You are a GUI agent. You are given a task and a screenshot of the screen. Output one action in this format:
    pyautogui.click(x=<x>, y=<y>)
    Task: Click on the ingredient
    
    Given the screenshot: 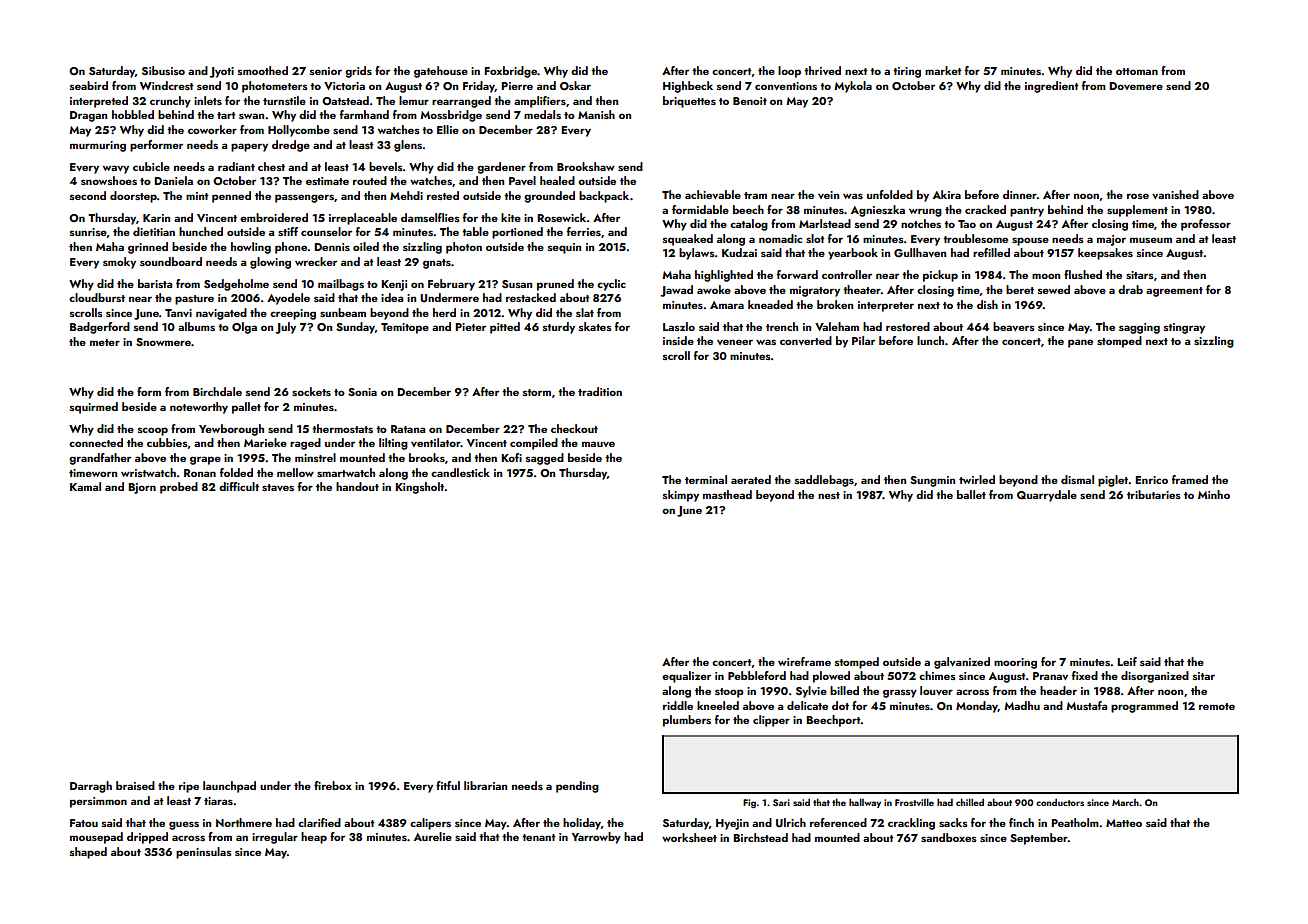 What is the action you would take?
    pyautogui.click(x=1052, y=87)
